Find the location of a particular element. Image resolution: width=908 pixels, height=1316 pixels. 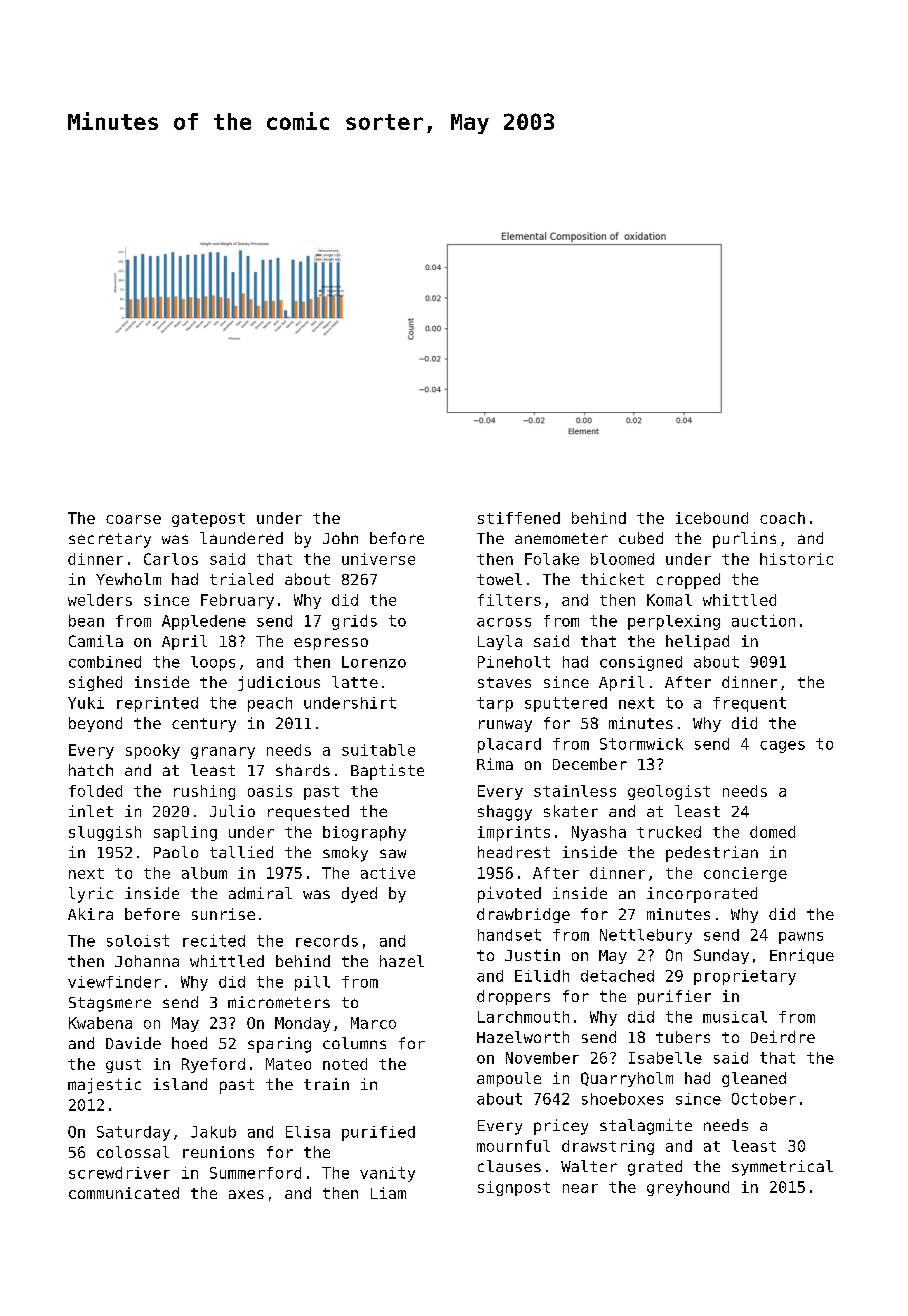

bloomed is located at coordinates (622, 559).
